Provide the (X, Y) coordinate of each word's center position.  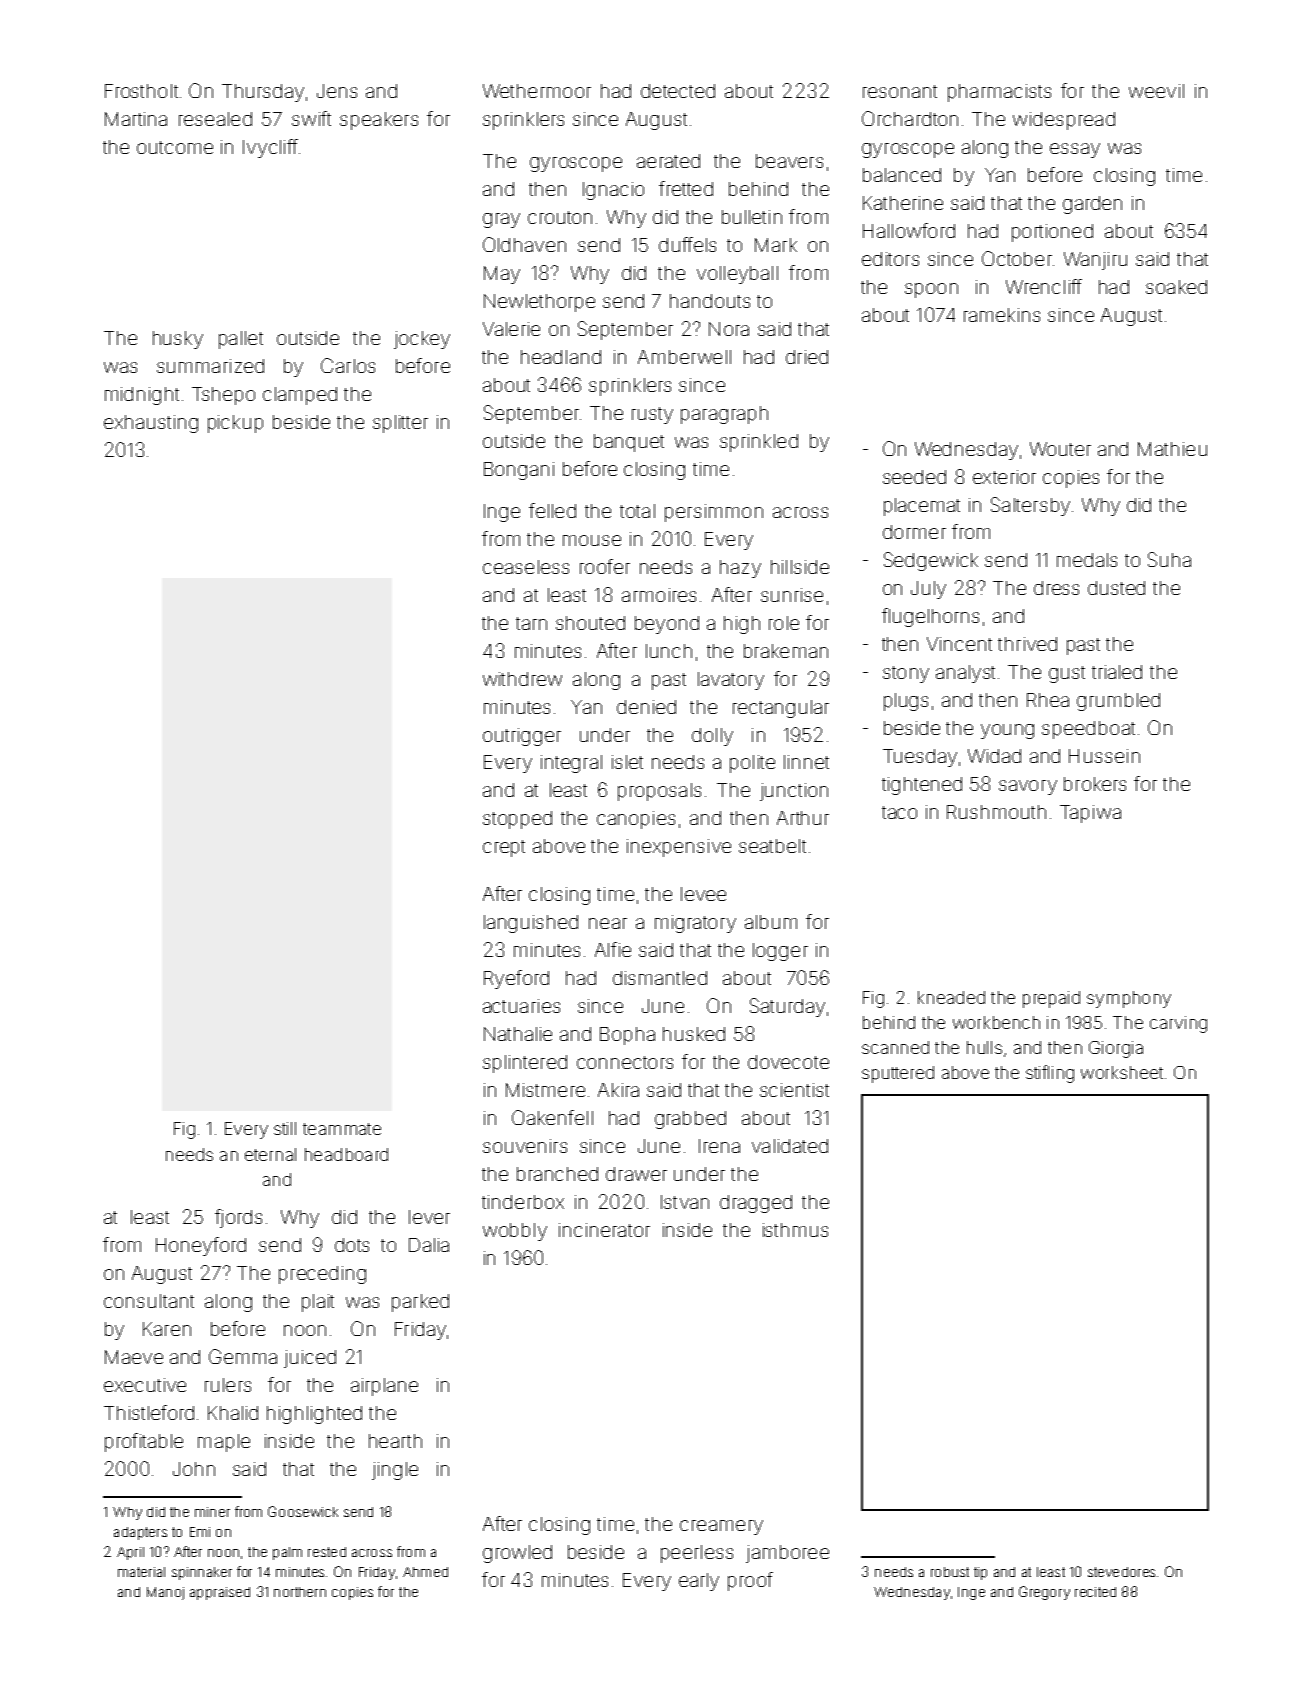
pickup (235, 424)
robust (950, 1572)
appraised (220, 1593)
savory (1028, 787)
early (699, 1582)
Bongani (519, 471)
